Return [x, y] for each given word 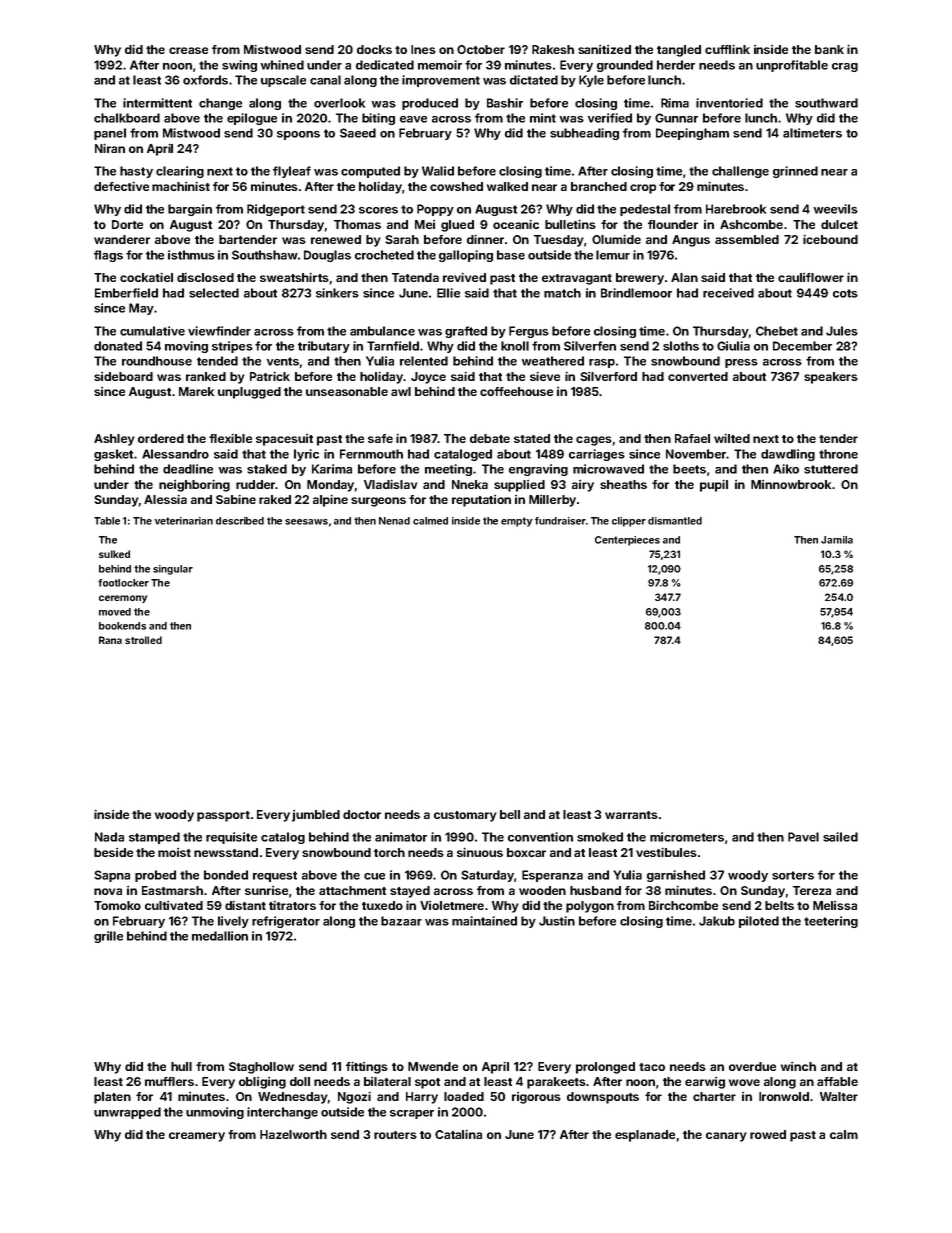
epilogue [252, 119]
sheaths [623, 484]
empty [516, 522]
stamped [154, 838]
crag [845, 67]
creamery [197, 1137]
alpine [330, 501]
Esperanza [552, 876]
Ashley [114, 440]
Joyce [428, 378]
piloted [759, 922]
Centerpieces [627, 541]
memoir [440, 65]
